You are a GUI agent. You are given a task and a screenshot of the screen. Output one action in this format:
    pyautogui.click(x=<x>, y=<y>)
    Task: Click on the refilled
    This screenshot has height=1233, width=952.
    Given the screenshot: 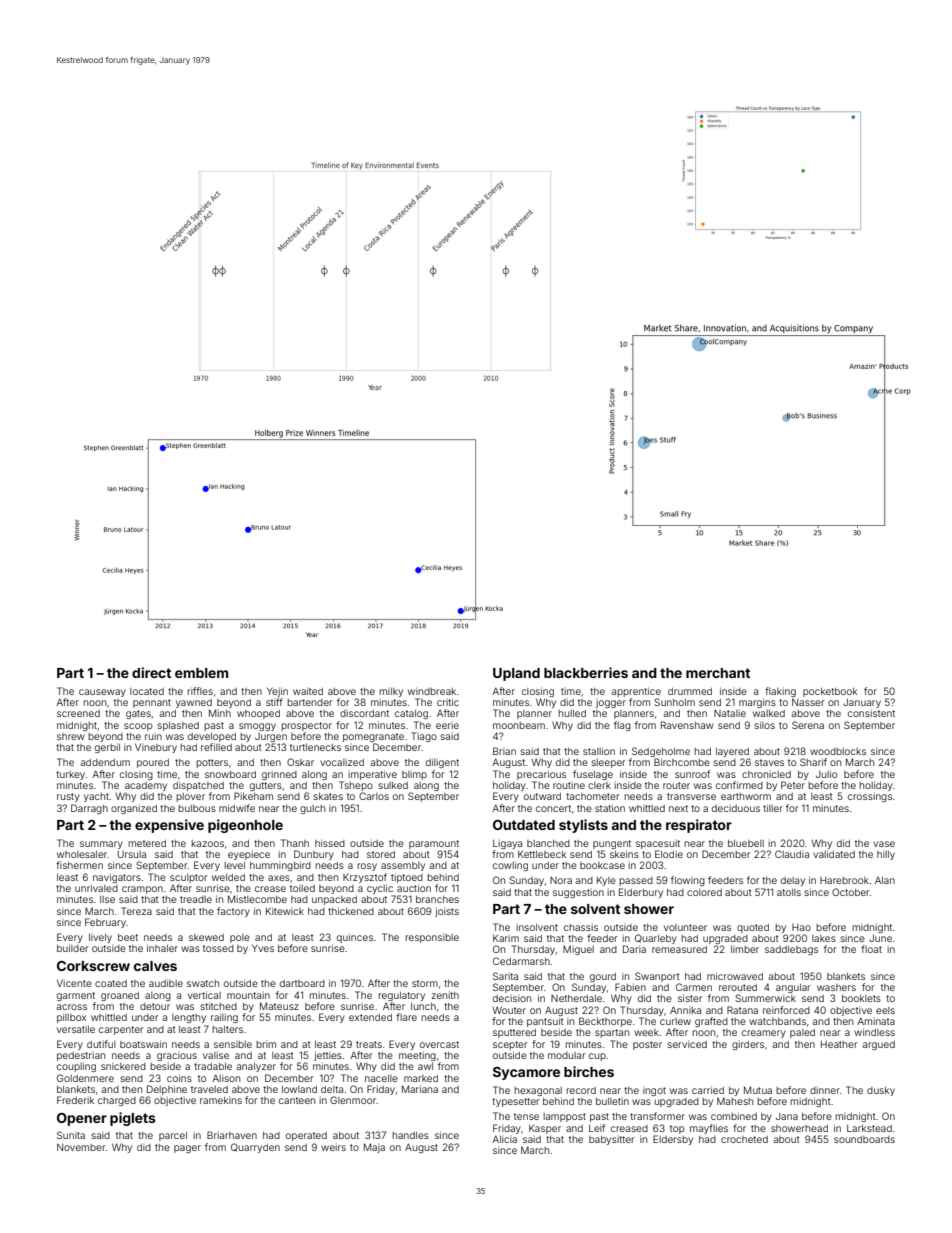 What is the action you would take?
    pyautogui.click(x=216, y=747)
